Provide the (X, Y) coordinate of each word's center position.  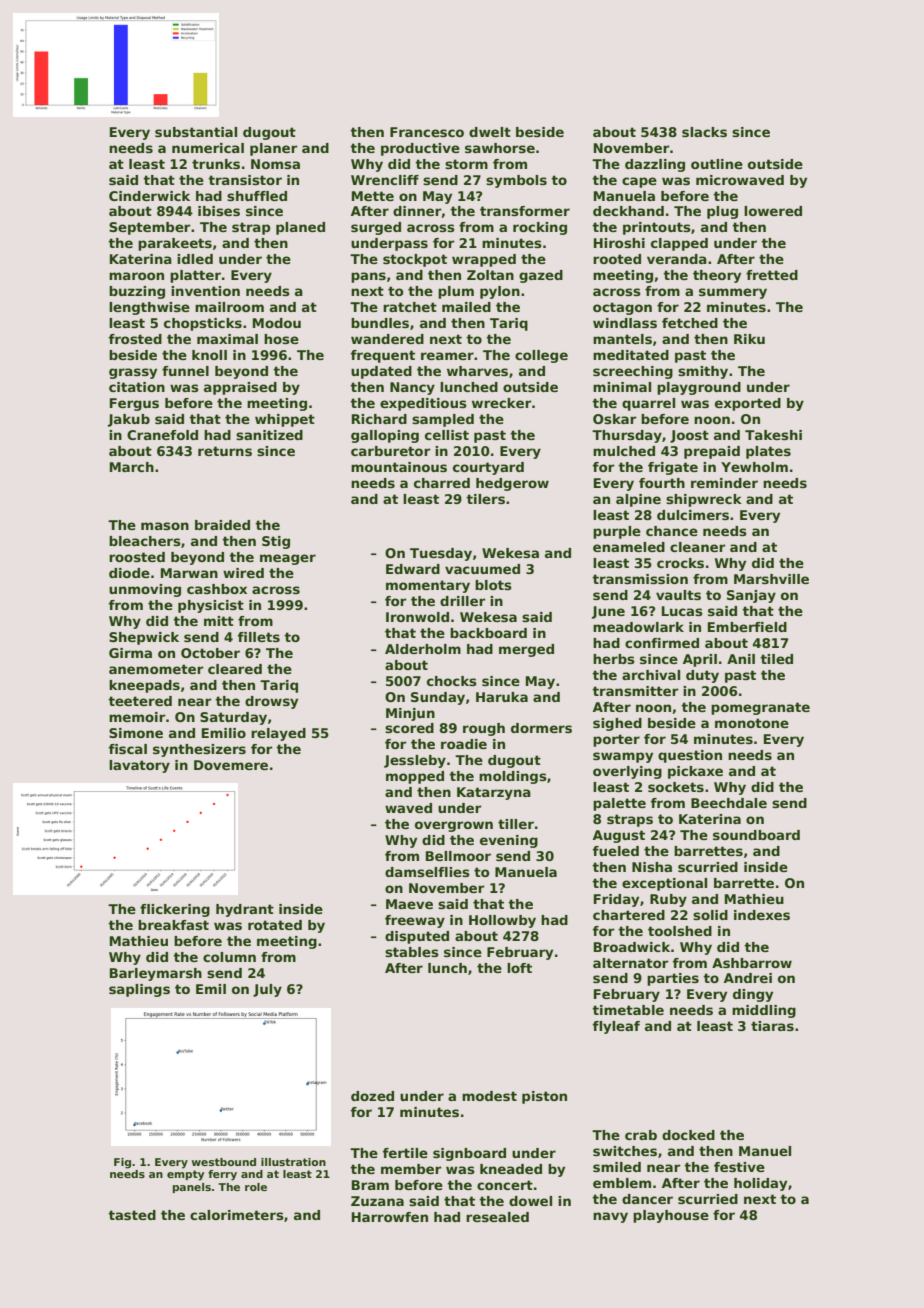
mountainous (399, 467)
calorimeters (237, 1215)
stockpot (415, 260)
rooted (617, 259)
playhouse (671, 1216)
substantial (196, 132)
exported (748, 404)
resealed (497, 1217)
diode (129, 573)
